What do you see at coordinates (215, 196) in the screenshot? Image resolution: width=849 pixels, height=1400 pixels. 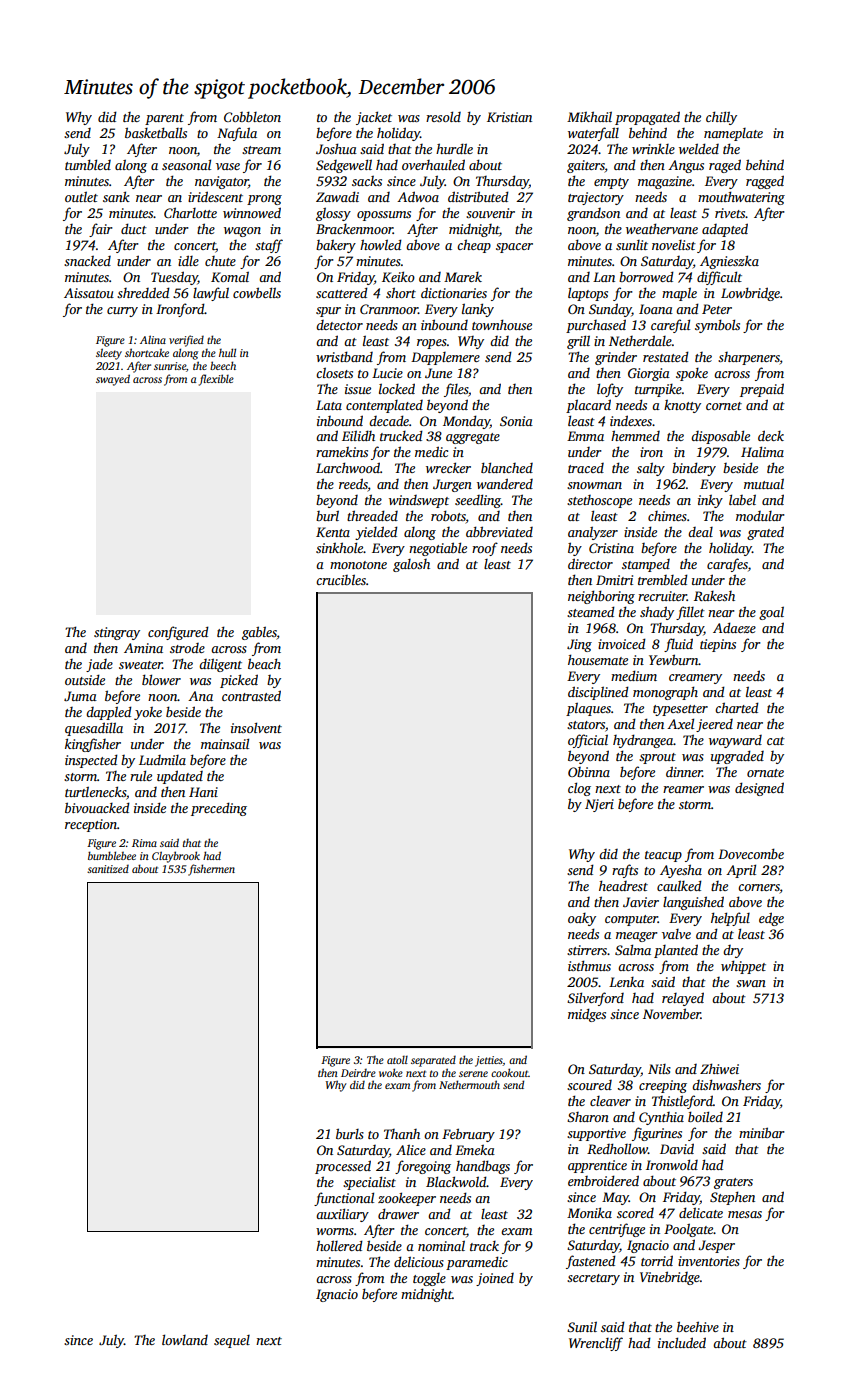 I see `iridescent` at bounding box center [215, 196].
